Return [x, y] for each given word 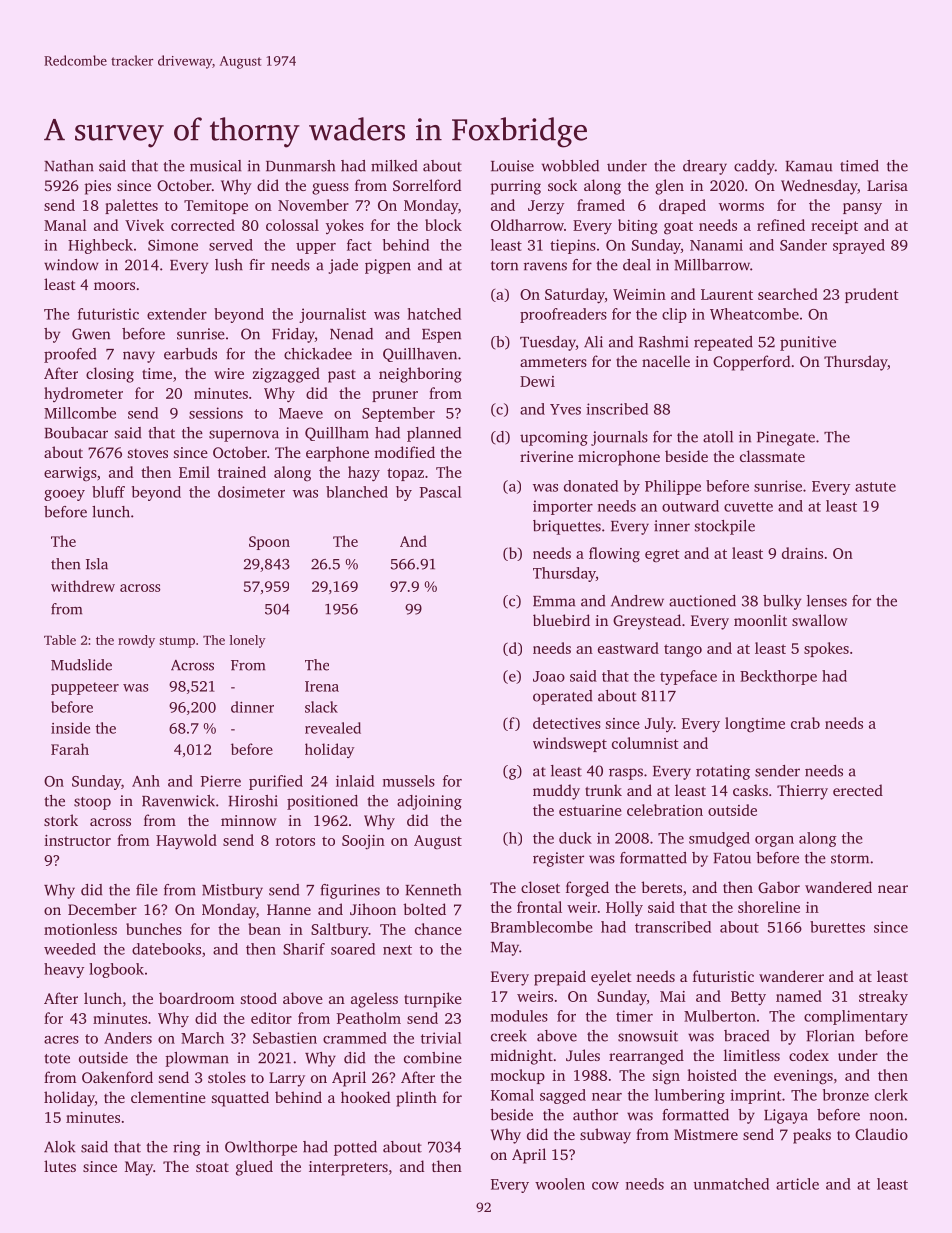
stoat [212, 1167]
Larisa [887, 185]
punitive [808, 343]
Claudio [881, 1134]
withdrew [83, 586]
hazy [364, 473]
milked [394, 166]
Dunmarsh [300, 166]
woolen [560, 1184]
